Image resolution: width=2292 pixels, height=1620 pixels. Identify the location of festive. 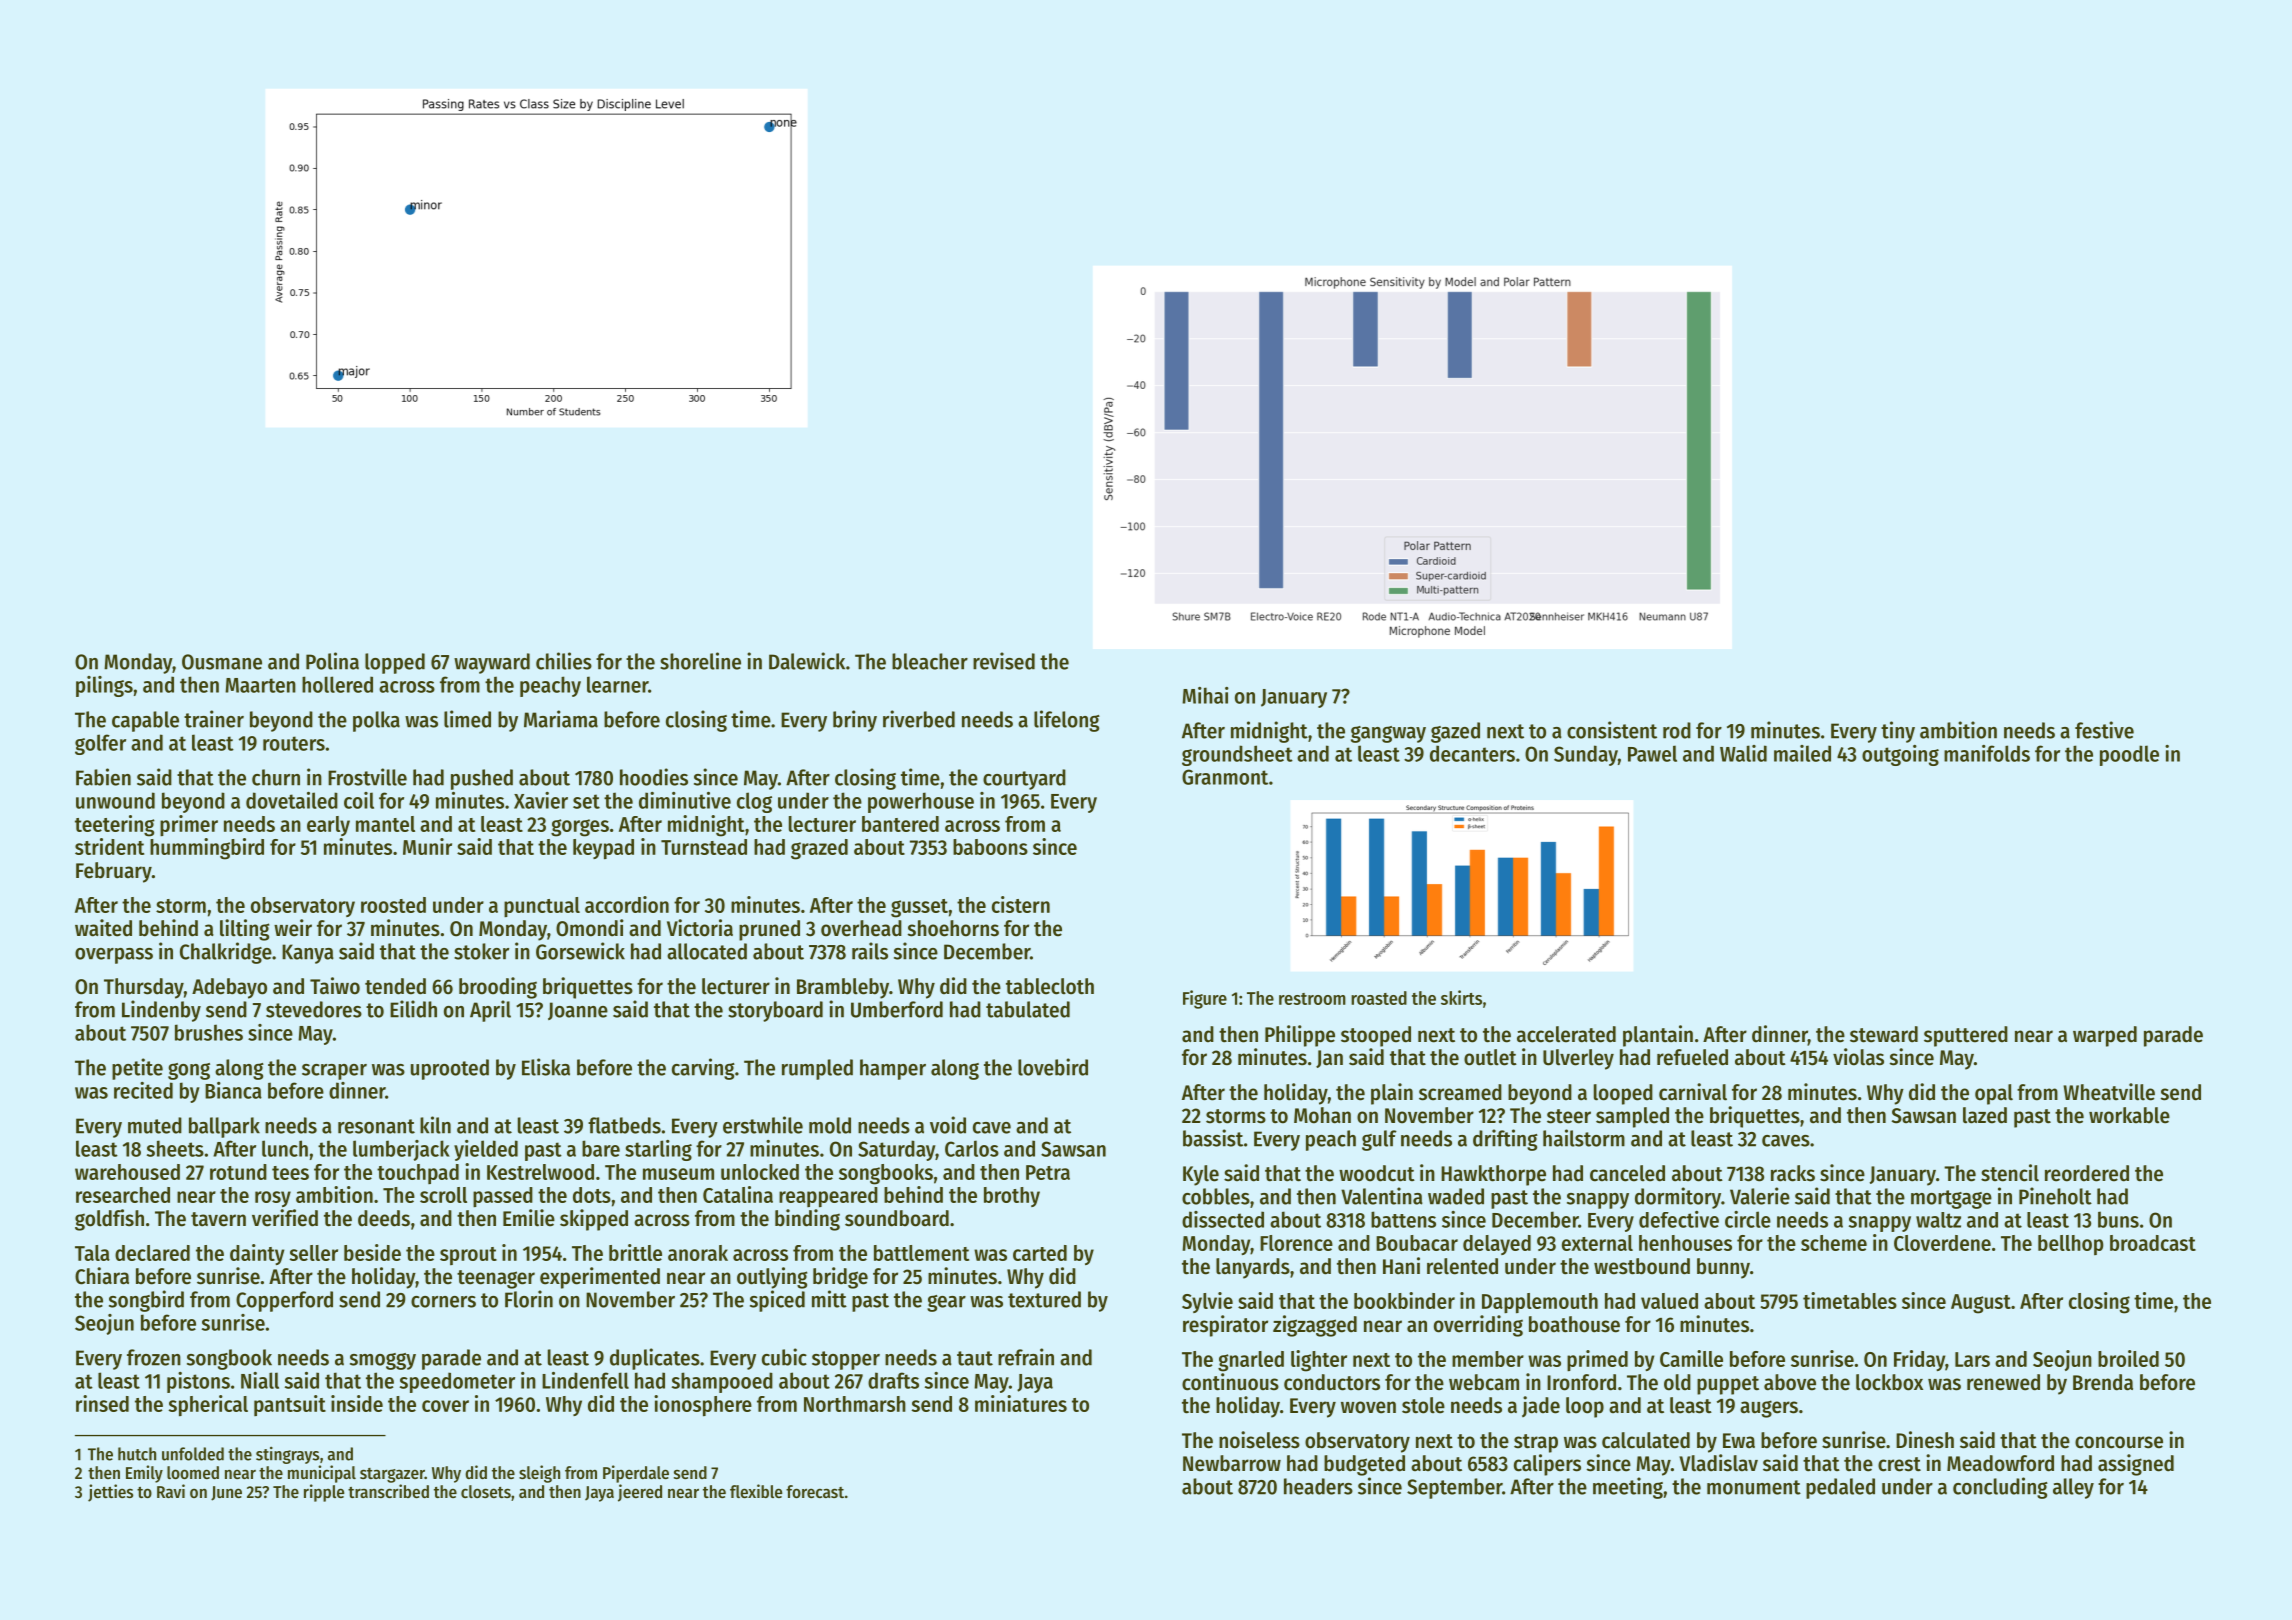
(2104, 730).
